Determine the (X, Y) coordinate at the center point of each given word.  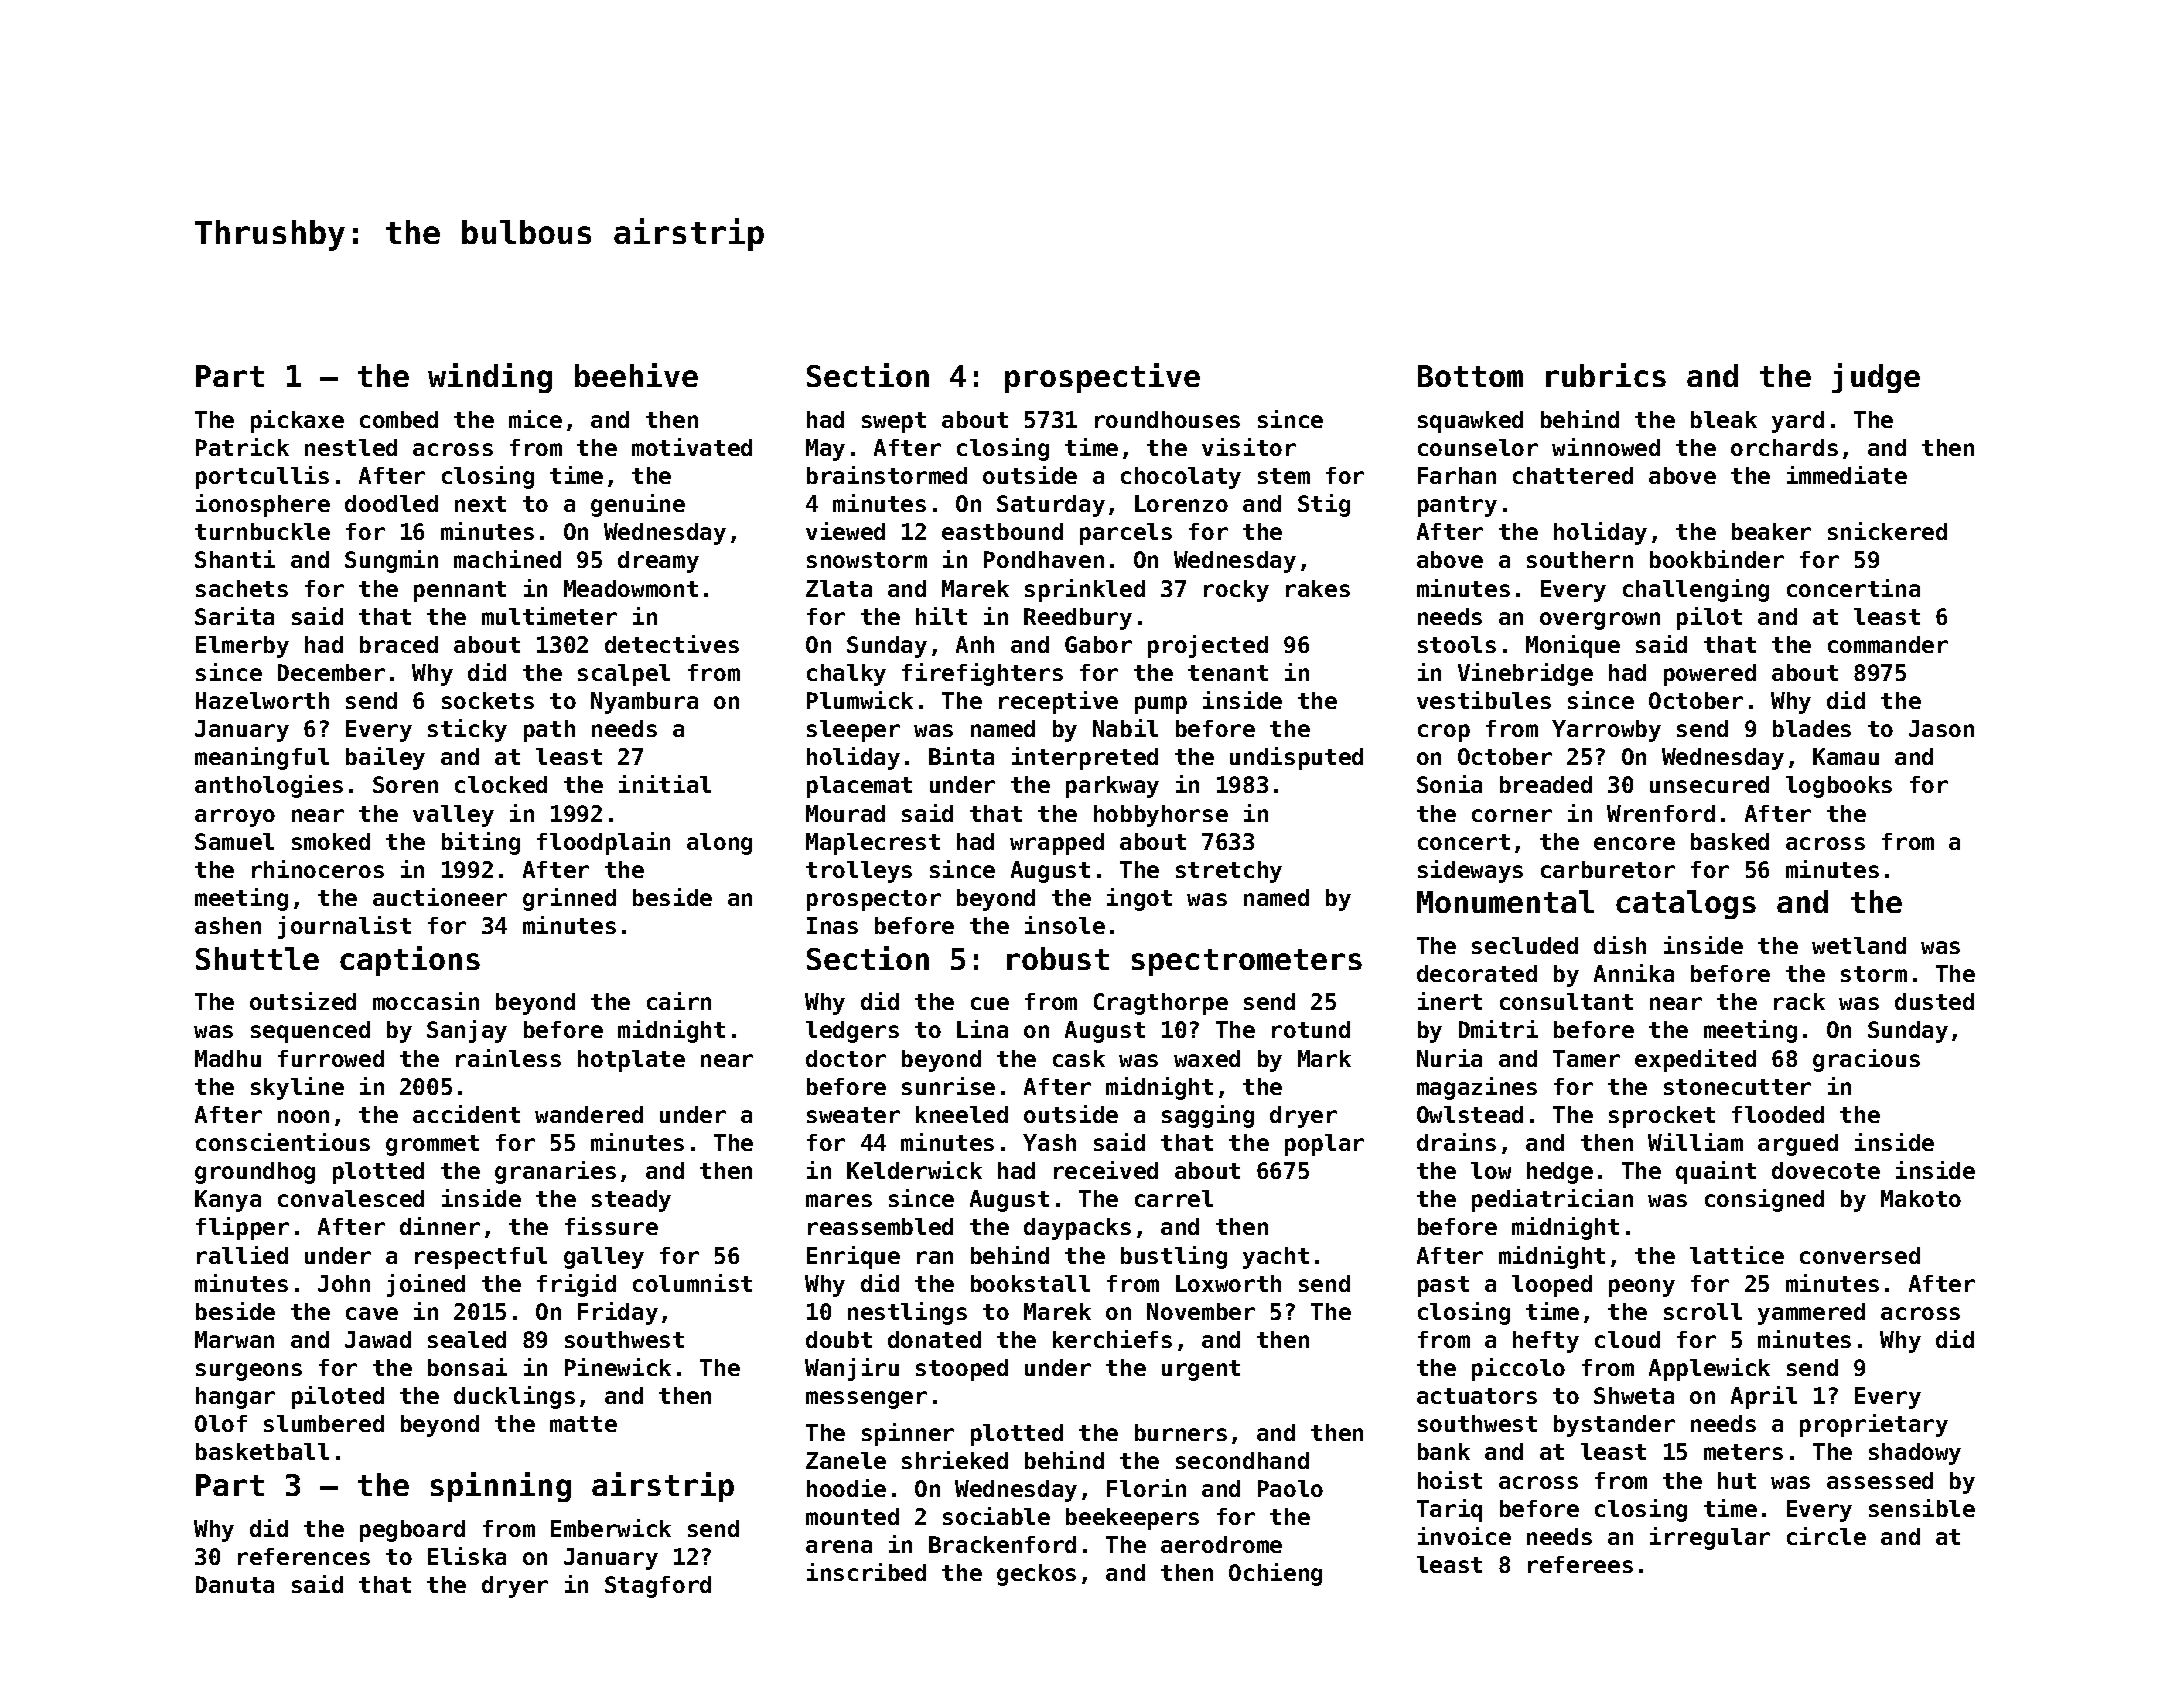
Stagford (658, 1587)
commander (1888, 644)
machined (507, 559)
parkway (1112, 787)
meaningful (262, 758)
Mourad (845, 813)
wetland (1859, 945)
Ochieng (1275, 1574)
